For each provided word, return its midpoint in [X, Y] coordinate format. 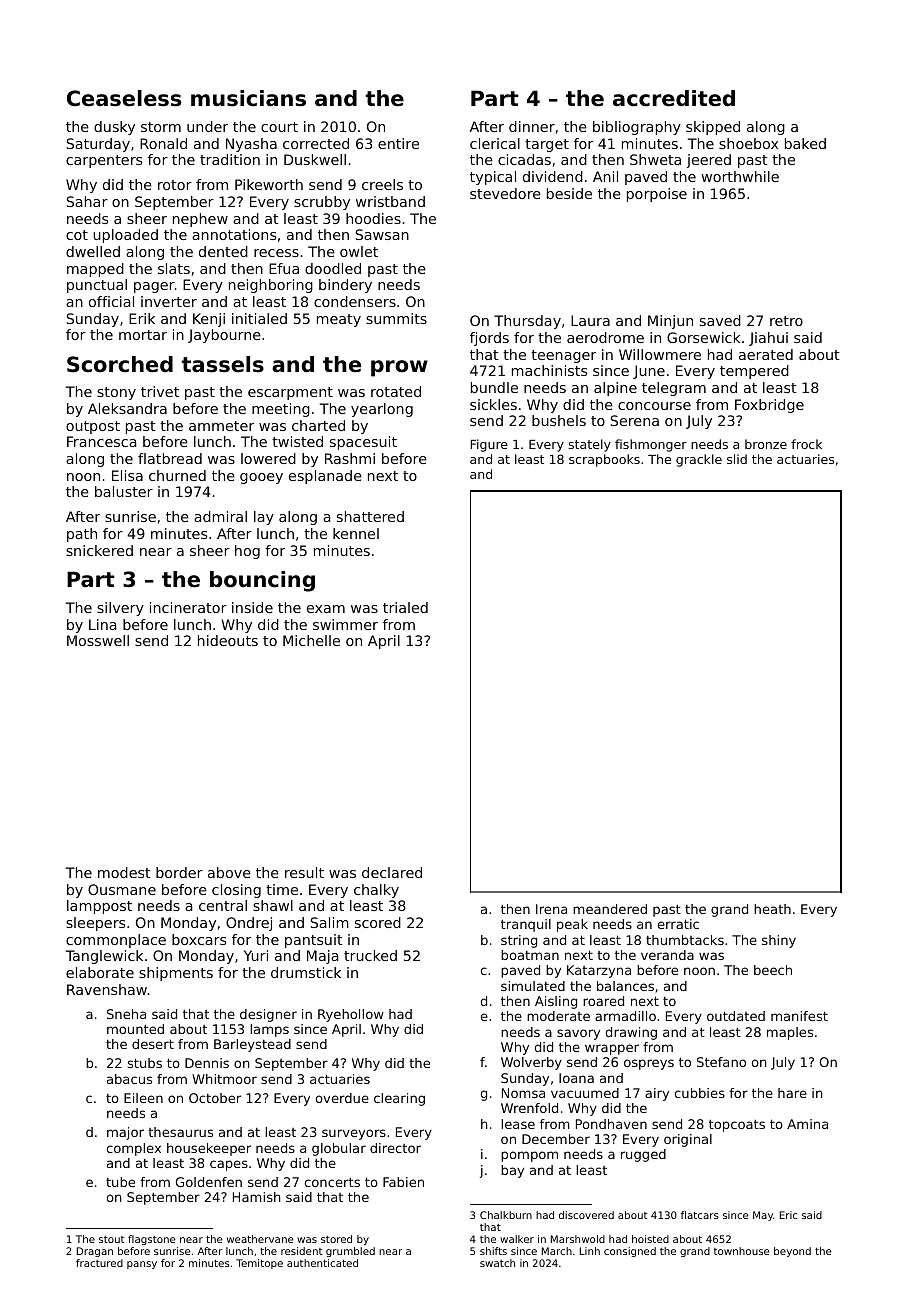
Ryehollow [351, 1015]
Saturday [98, 145]
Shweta [655, 159]
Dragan [95, 1252]
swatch [497, 1263]
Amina [807, 1124]
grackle [699, 460]
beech [773, 970]
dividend [553, 176]
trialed [405, 607]
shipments [176, 974]
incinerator [188, 607]
